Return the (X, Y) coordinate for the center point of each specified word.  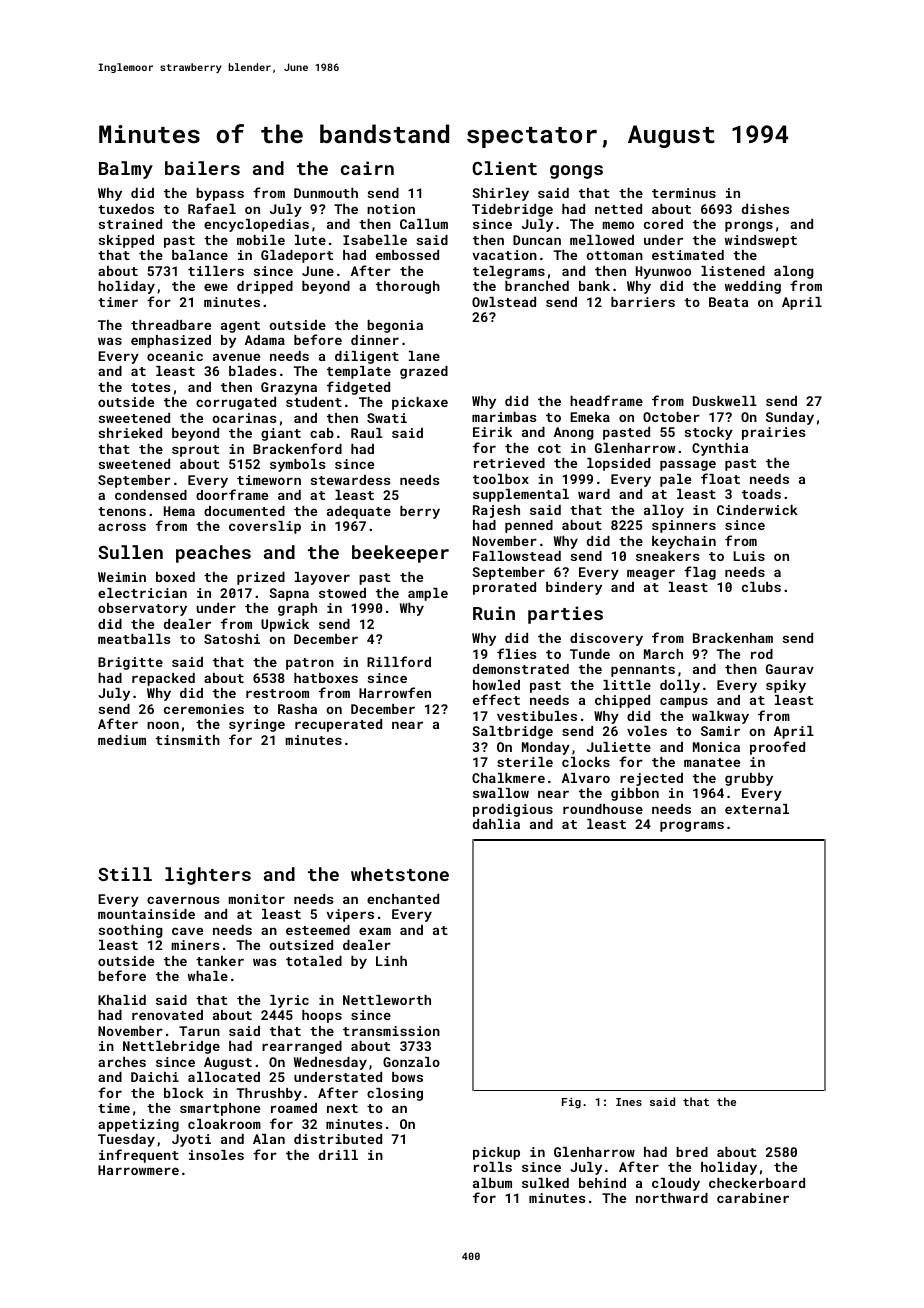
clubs (761, 587)
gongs (576, 172)
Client (504, 168)
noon (163, 725)
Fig (571, 1103)
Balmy (126, 170)
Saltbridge (512, 732)
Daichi (155, 1077)
